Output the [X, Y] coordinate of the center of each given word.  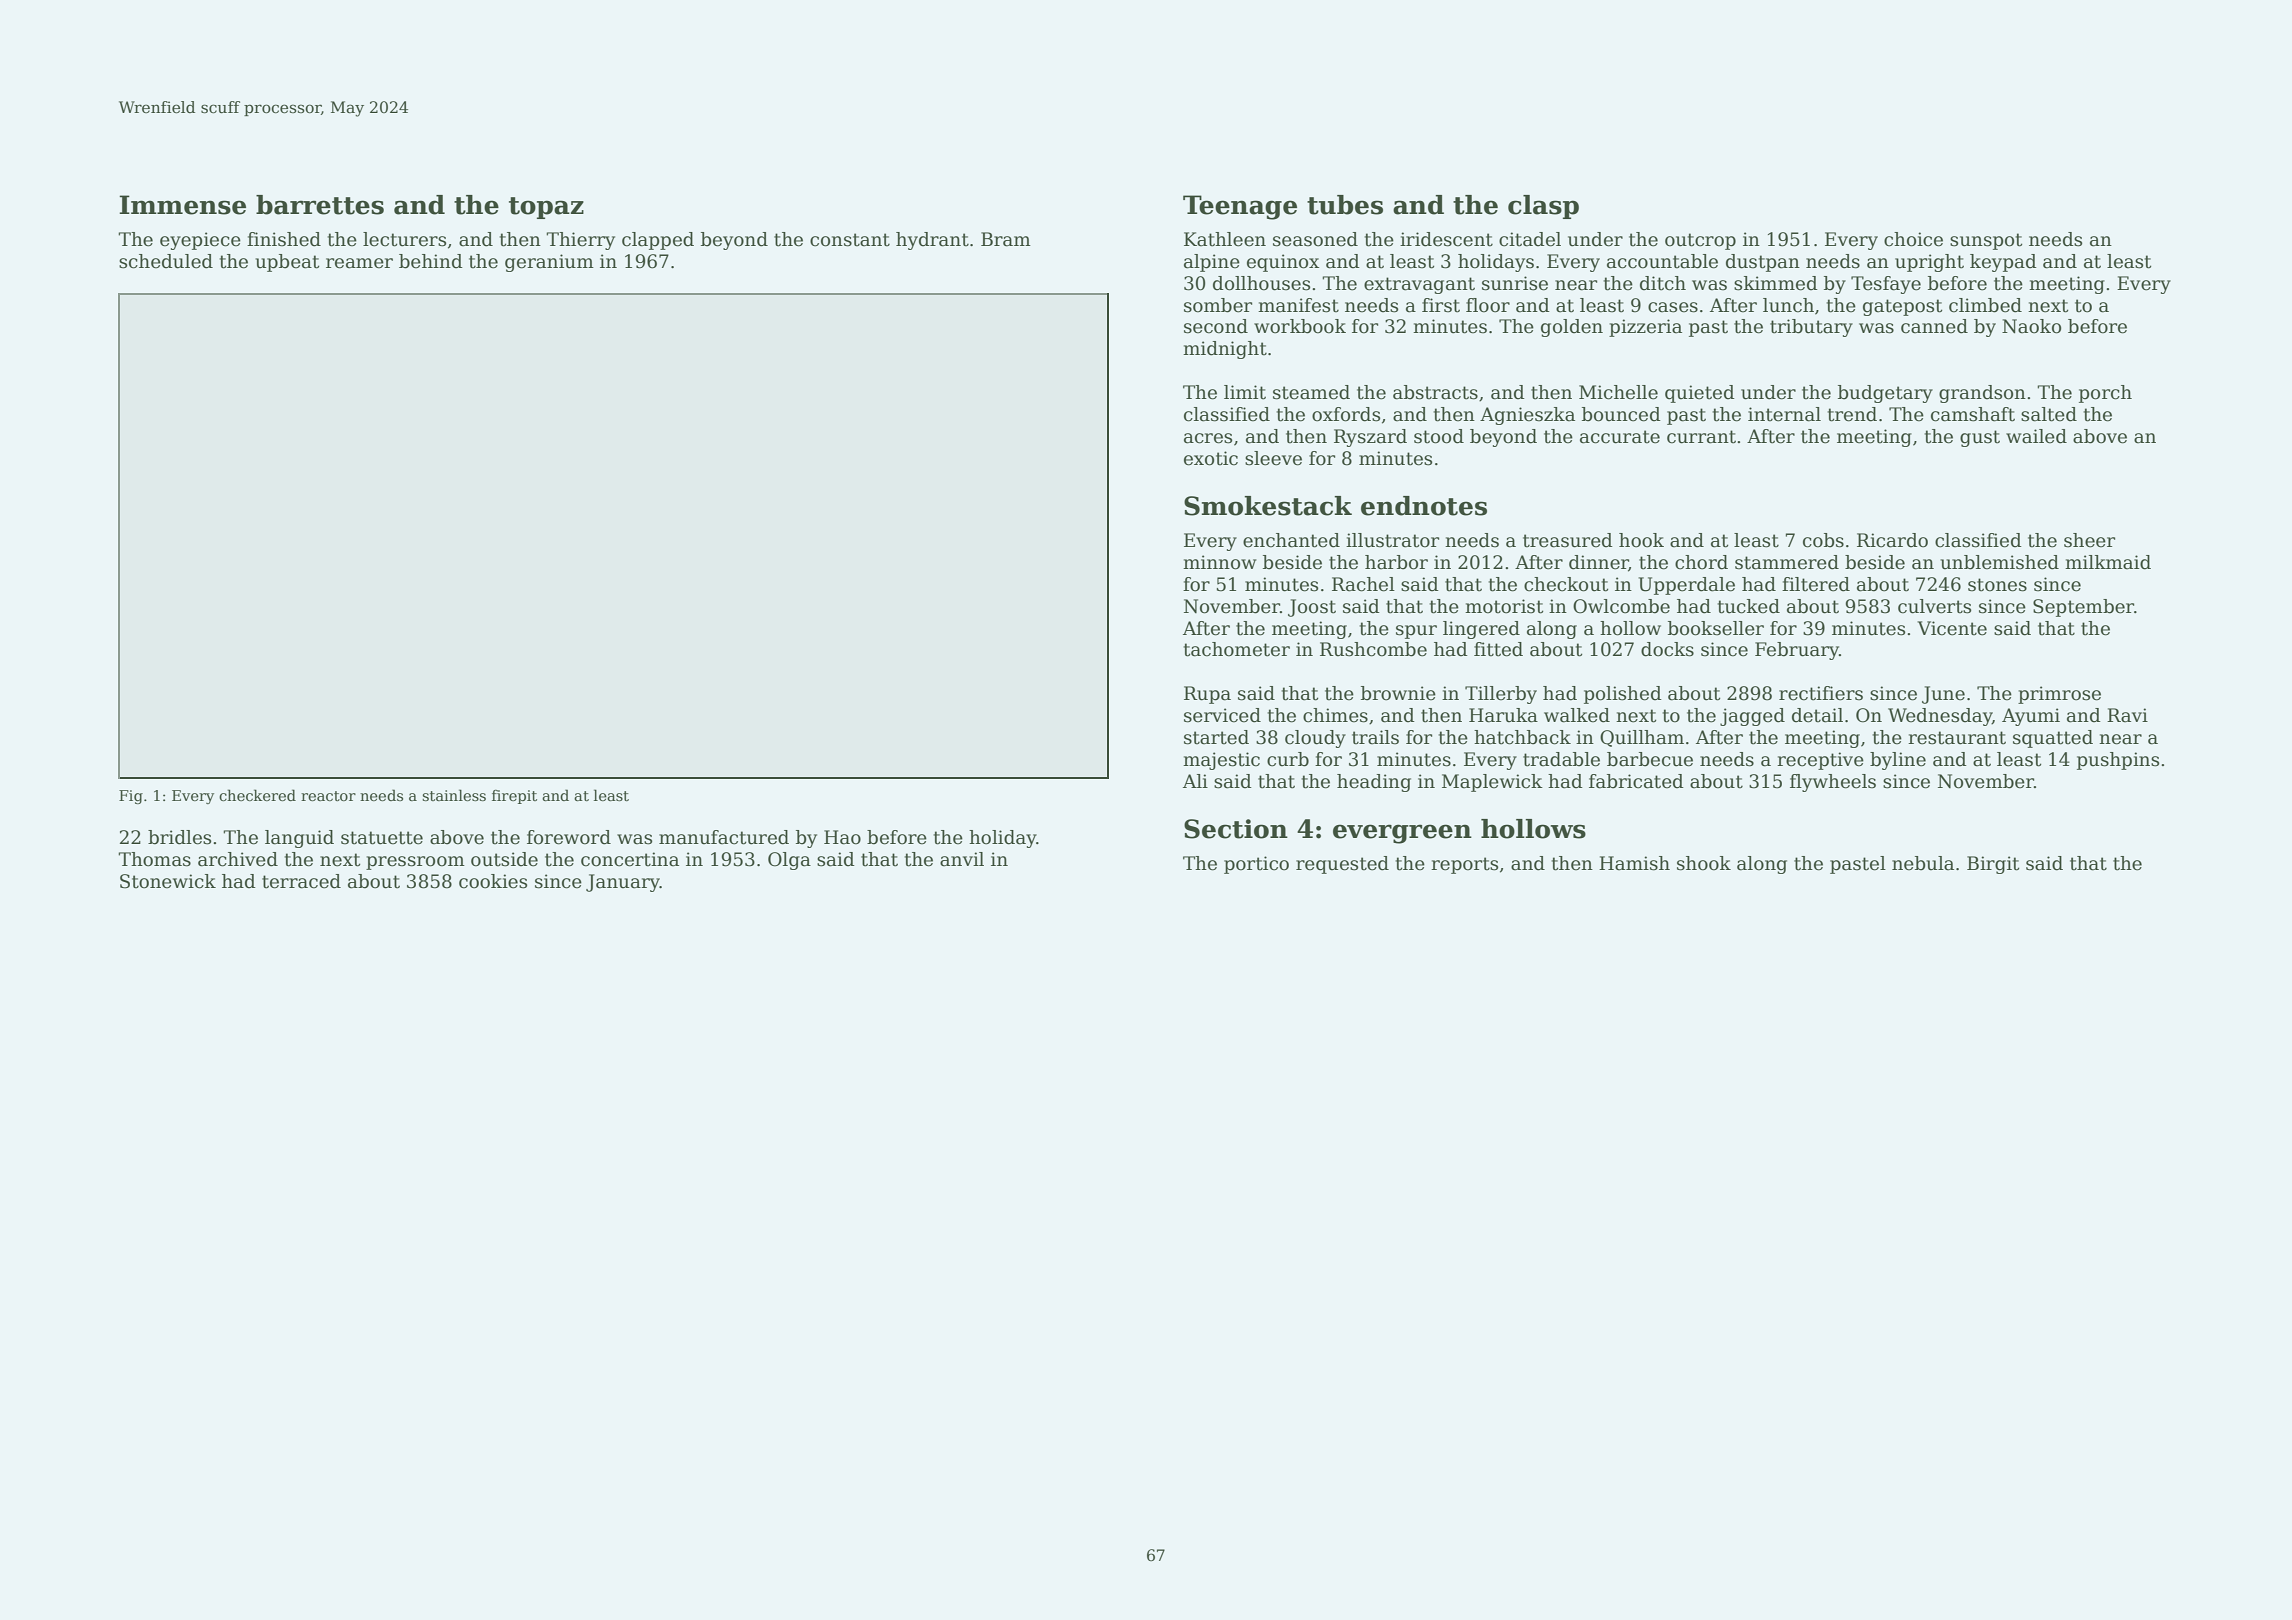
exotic [1211, 458]
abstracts [1435, 392]
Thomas [154, 859]
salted [2049, 414]
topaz [546, 208]
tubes [1345, 205]
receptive [1820, 761]
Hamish [1634, 863]
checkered [257, 795]
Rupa [1207, 695]
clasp [1543, 207]
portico [1256, 865]
